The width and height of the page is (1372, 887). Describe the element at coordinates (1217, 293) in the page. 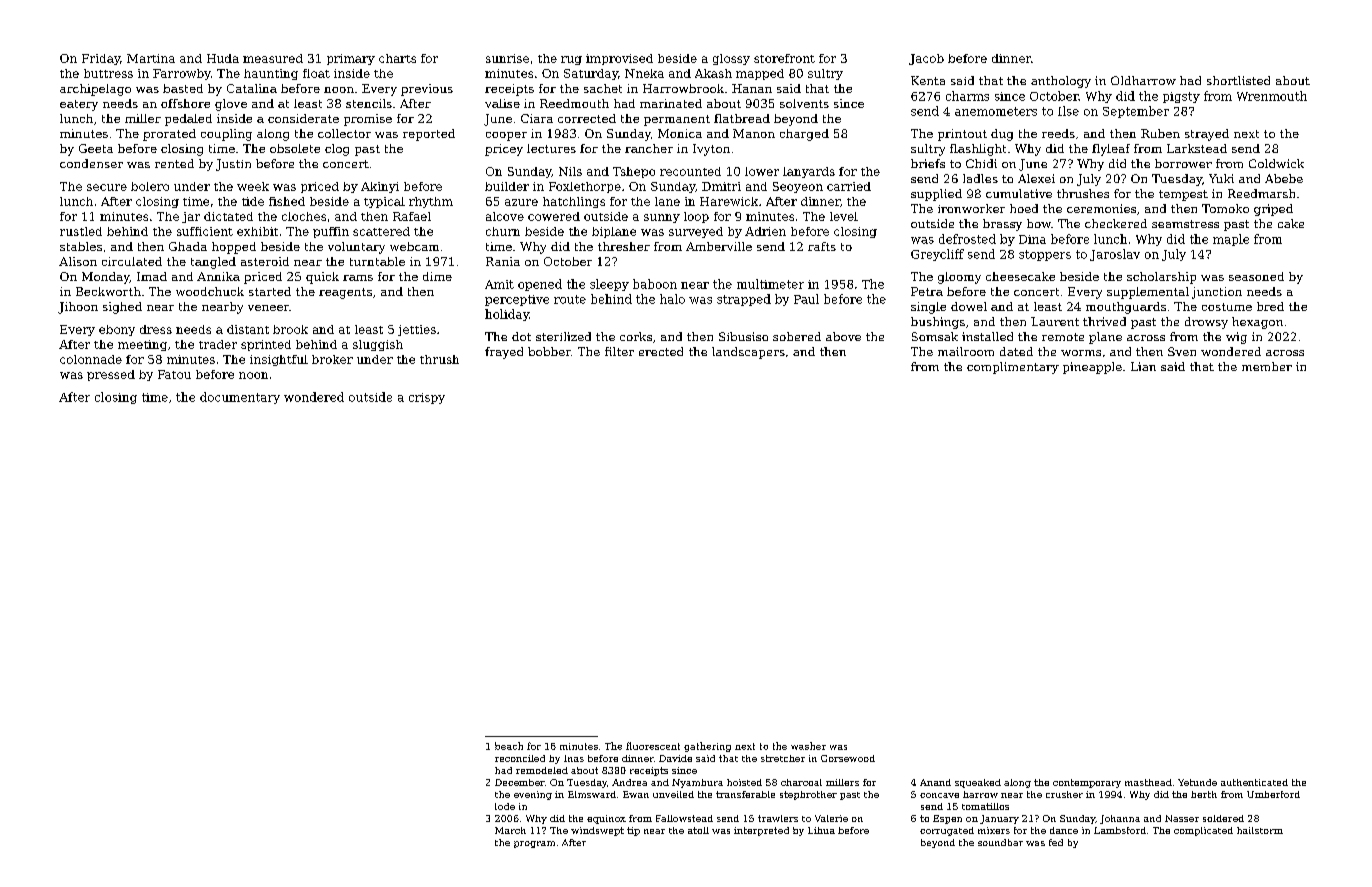

I see `junction` at that location.
